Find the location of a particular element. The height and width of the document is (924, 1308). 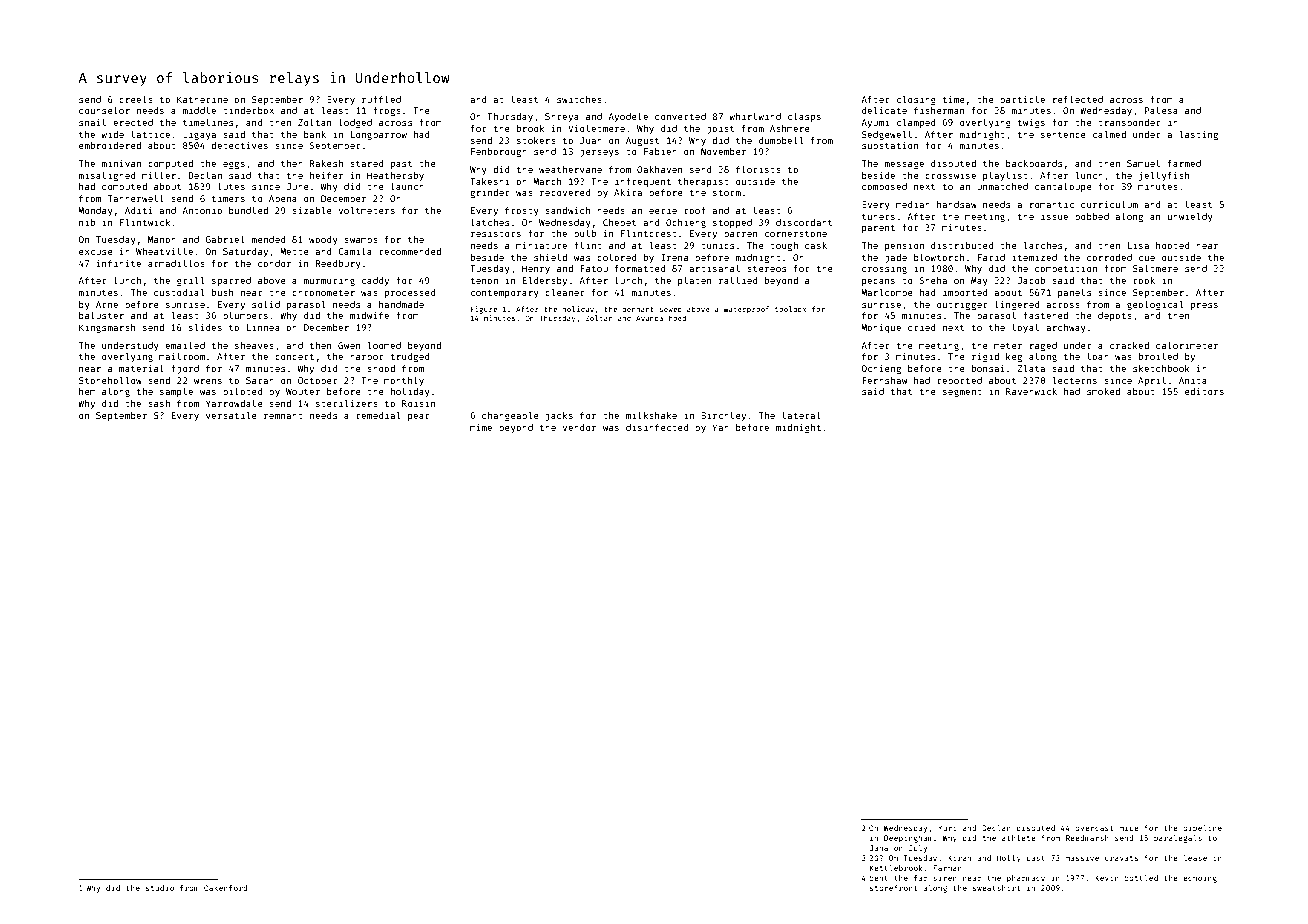

studio is located at coordinates (160, 888).
